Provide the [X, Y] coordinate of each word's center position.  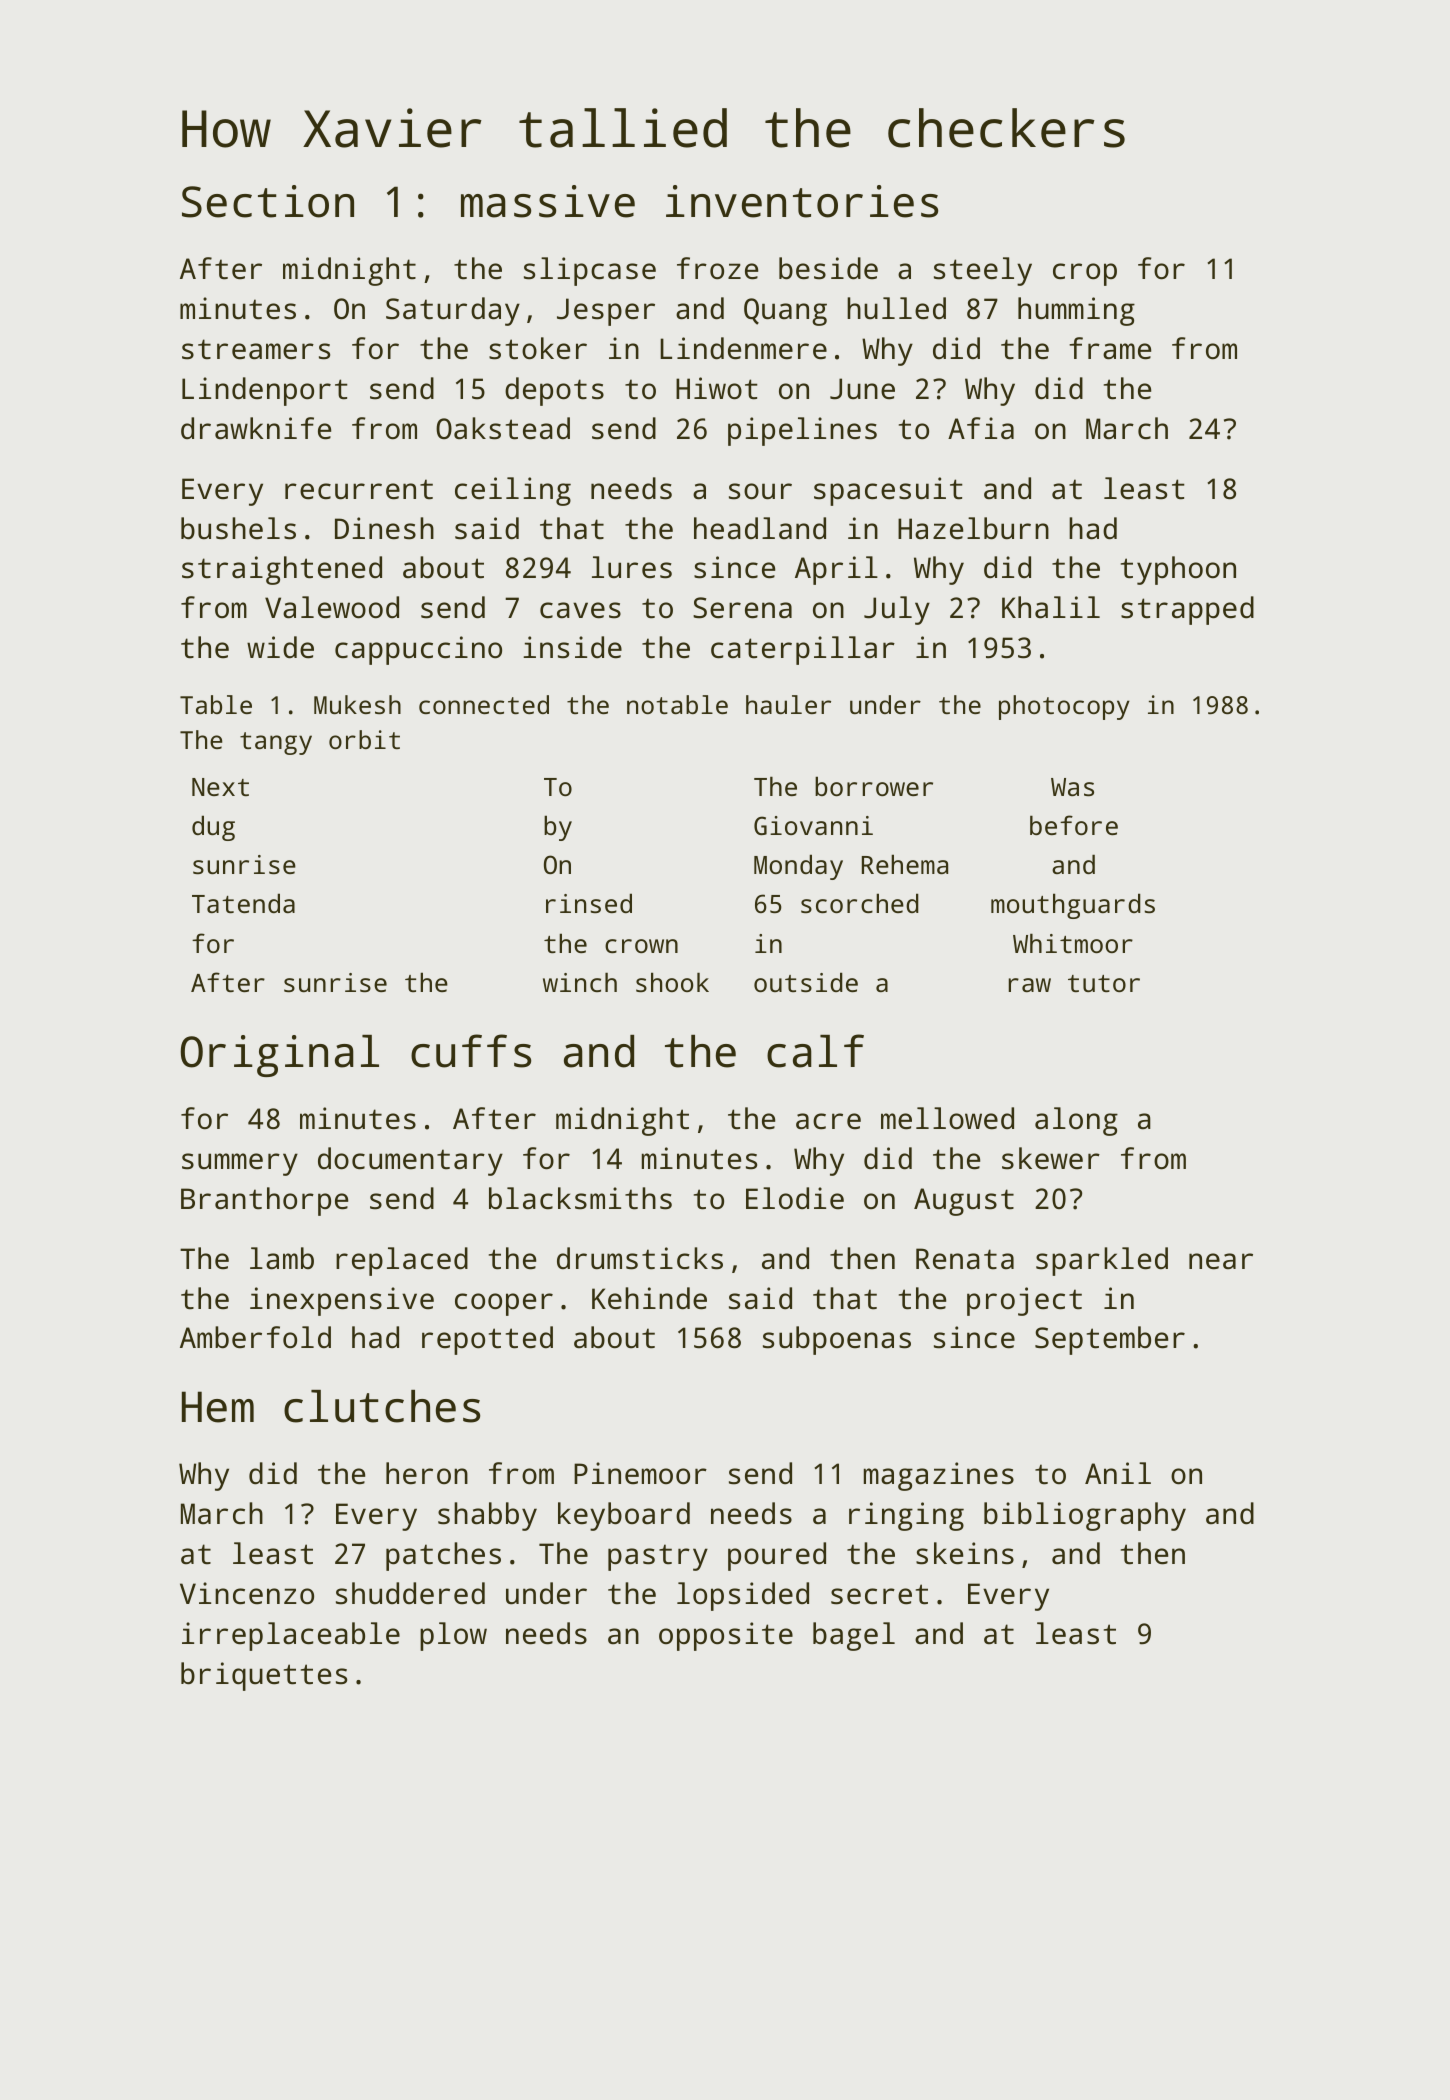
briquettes [264, 1676]
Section [268, 201]
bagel [854, 1636]
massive [548, 201]
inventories [802, 201]
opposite [726, 1636]
